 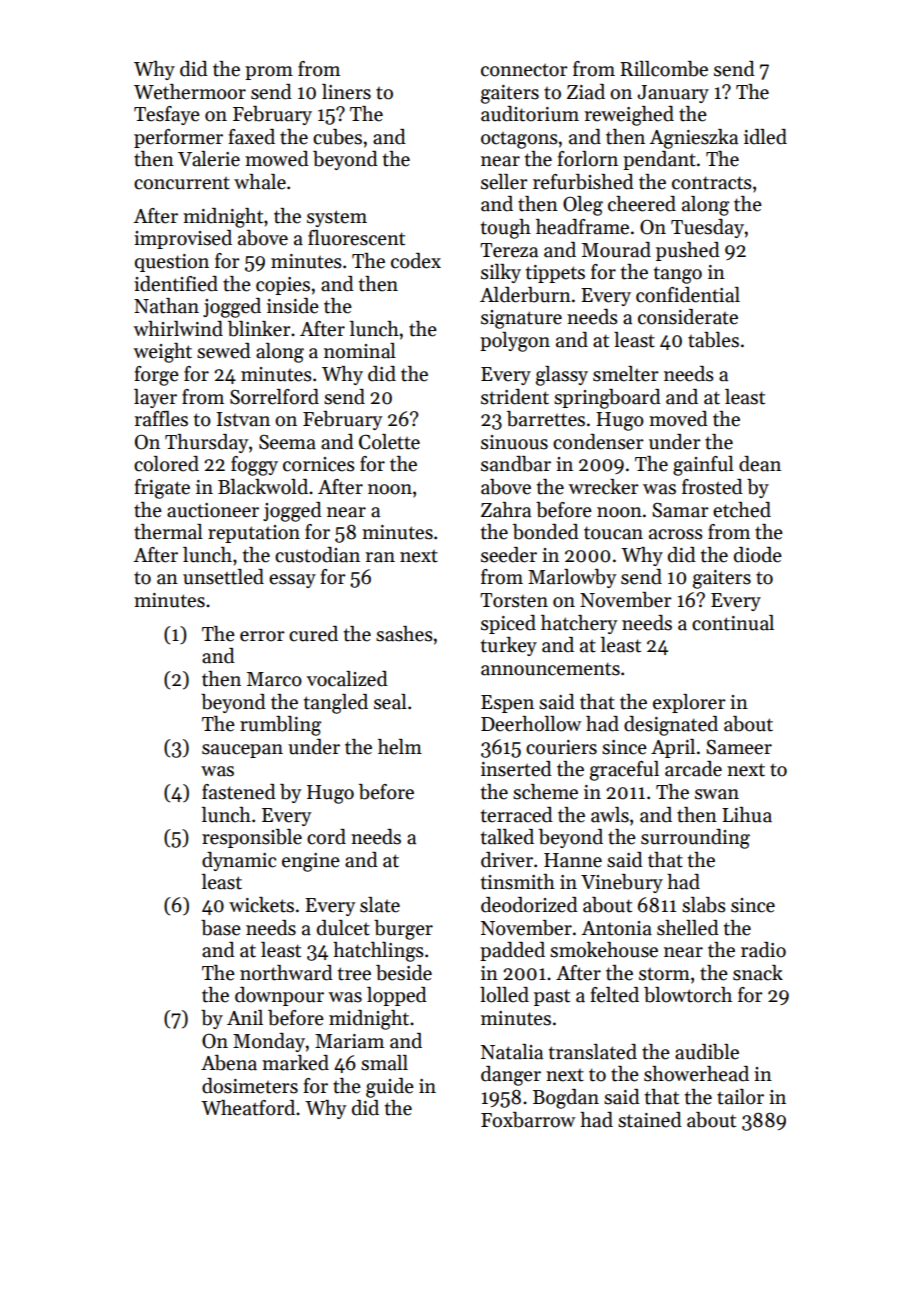 I want to click on Colette, so click(x=389, y=442).
